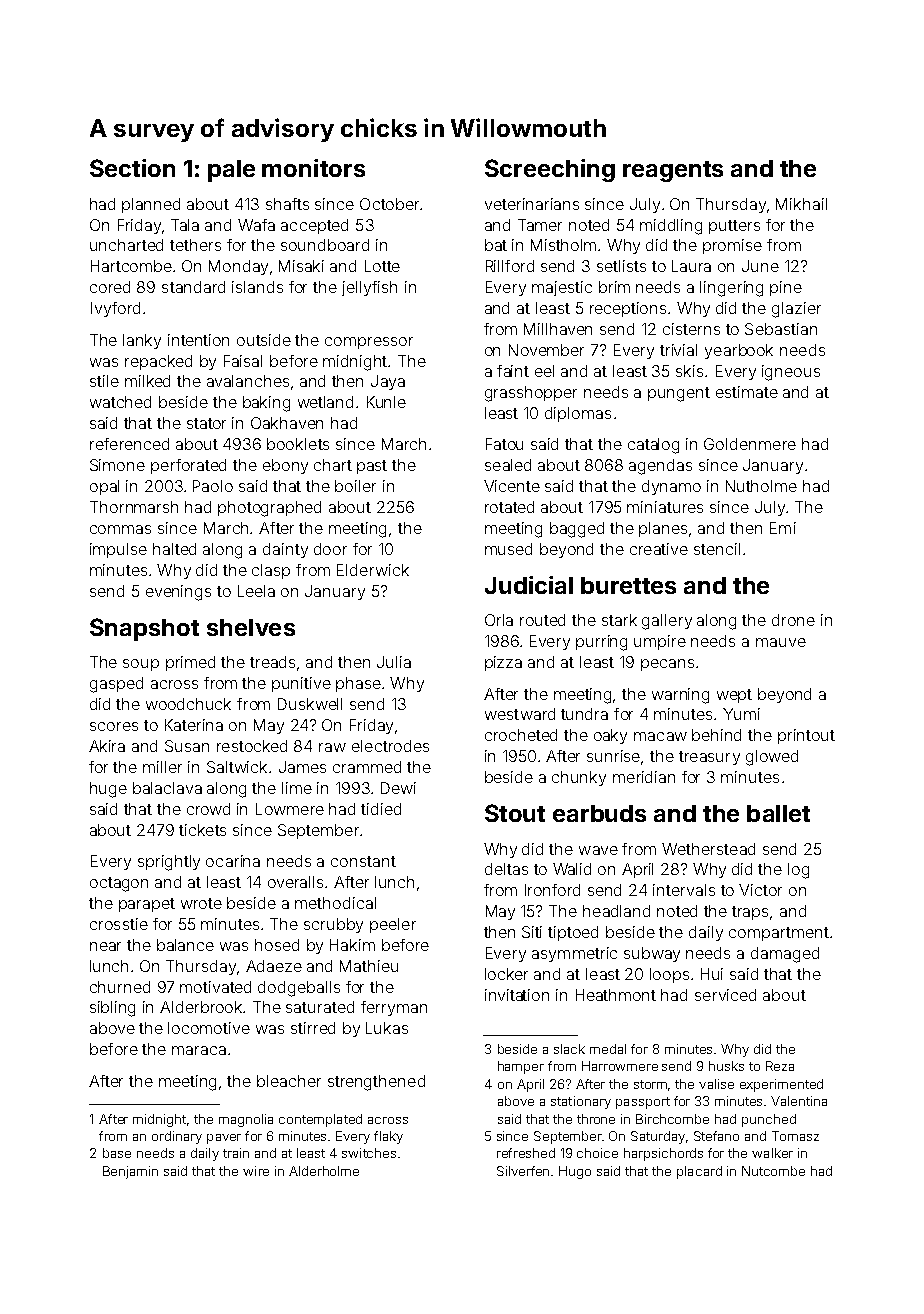 Image resolution: width=924 pixels, height=1314 pixels. Describe the element at coordinates (526, 1153) in the screenshot. I see `refreshed` at that location.
